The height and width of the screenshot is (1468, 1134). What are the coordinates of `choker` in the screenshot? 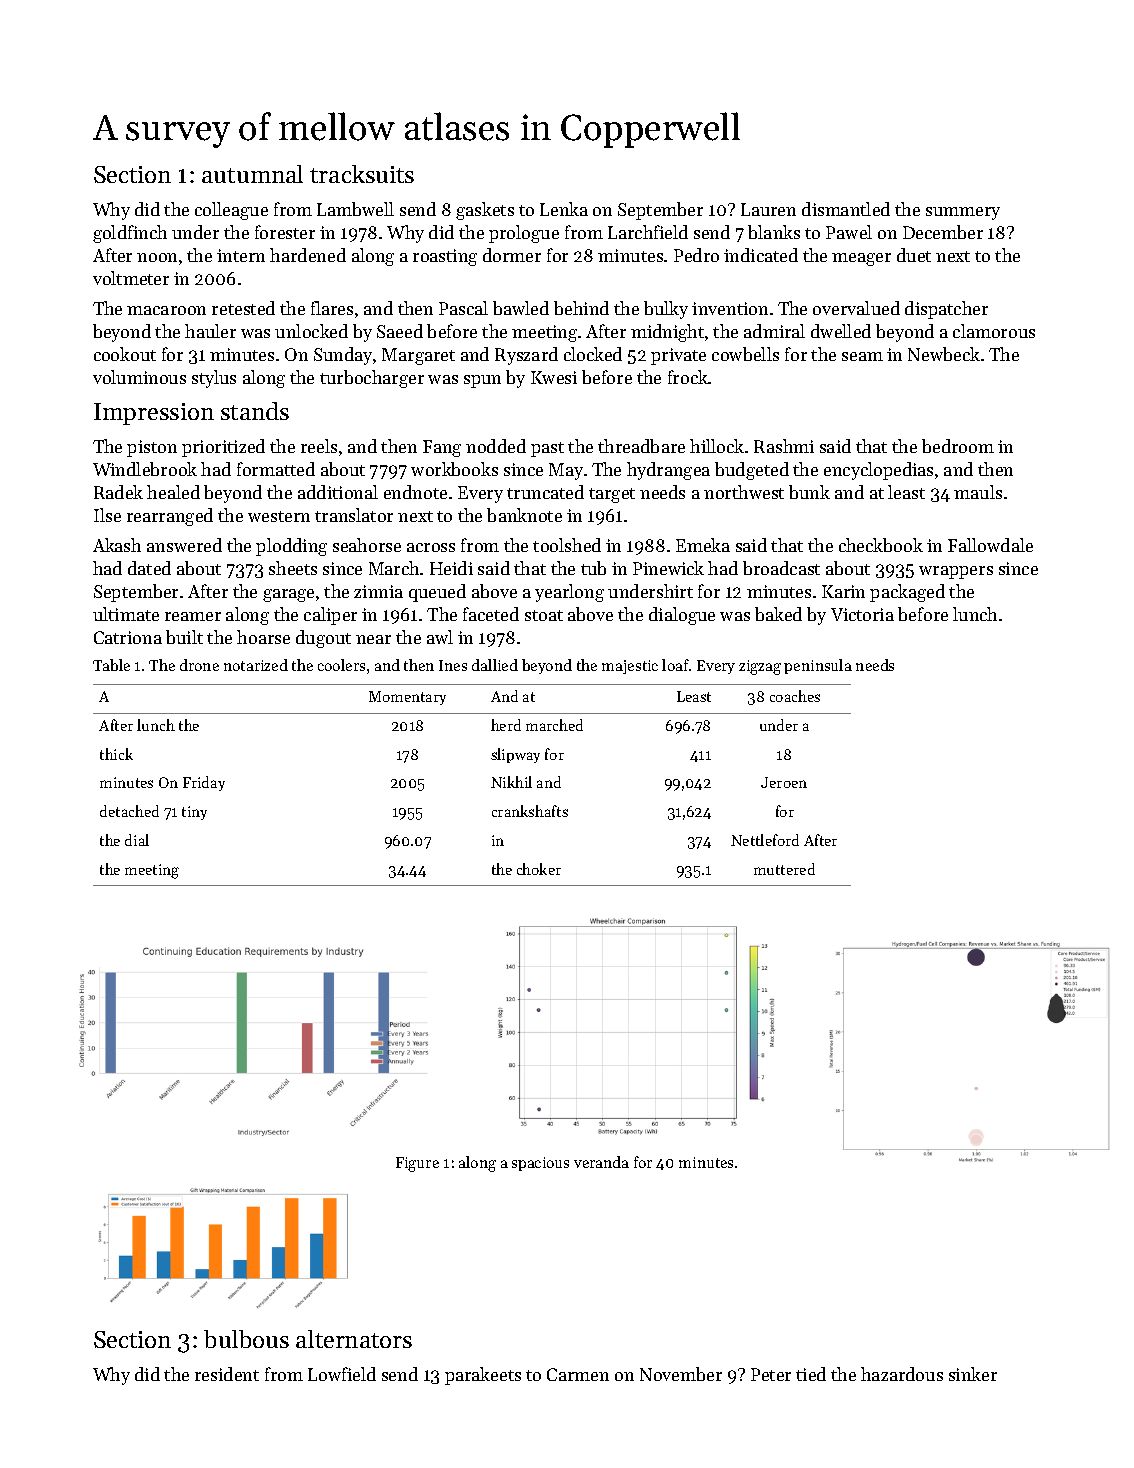 It's located at (539, 869).
